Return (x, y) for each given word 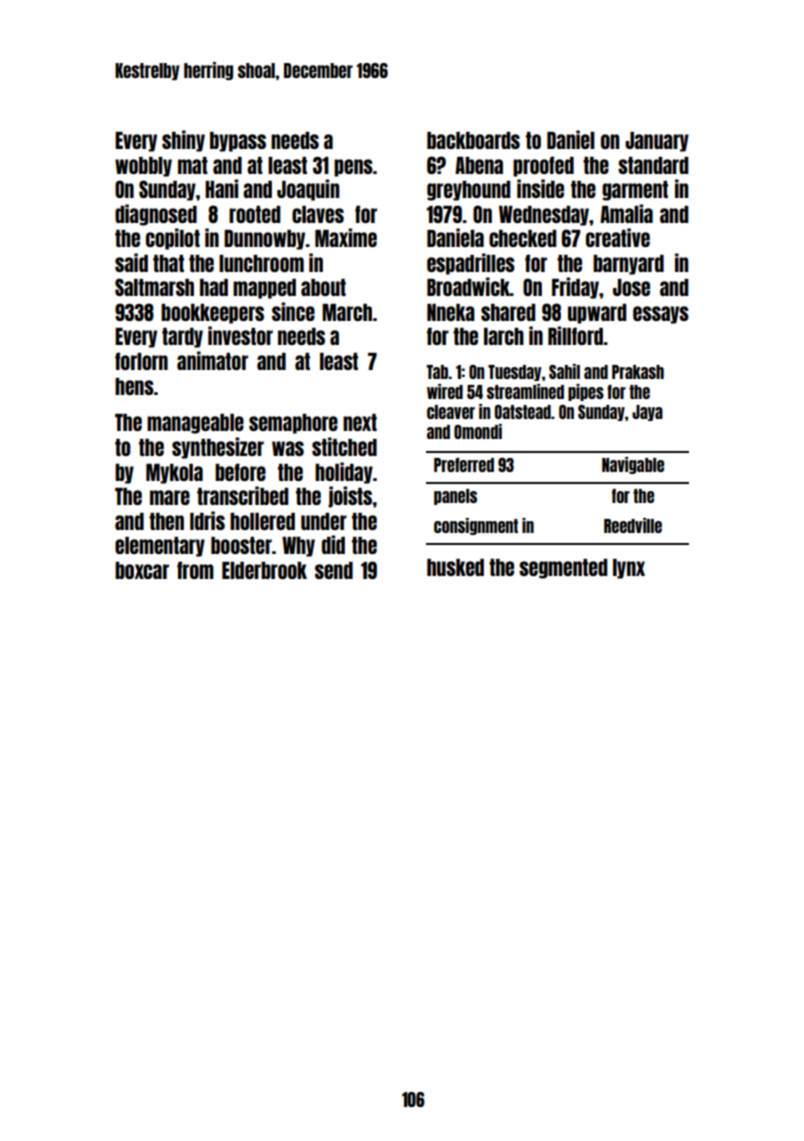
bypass (238, 142)
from (195, 570)
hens (134, 386)
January (657, 142)
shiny (183, 141)
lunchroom (261, 263)
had (214, 287)
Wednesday (544, 216)
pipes (586, 392)
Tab (437, 372)
